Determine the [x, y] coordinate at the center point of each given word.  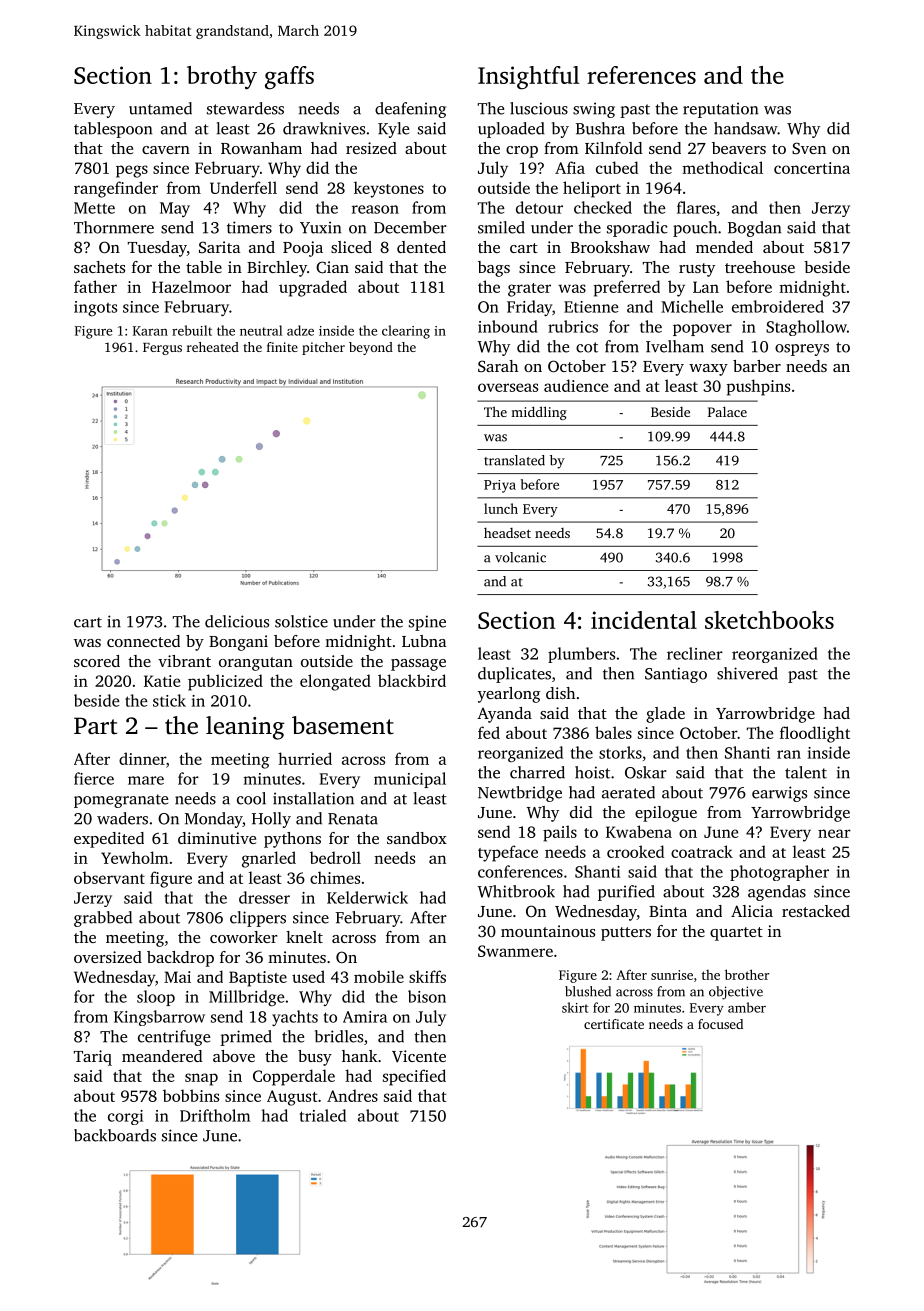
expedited [109, 840]
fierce [94, 778]
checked [603, 207]
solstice [301, 621]
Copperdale [294, 1077]
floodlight [815, 734]
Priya [500, 486]
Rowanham [261, 148]
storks [620, 752]
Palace [727, 411]
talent [806, 772]
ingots [95, 308]
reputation [720, 110]
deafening [410, 110]
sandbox [417, 838]
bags [494, 269]
